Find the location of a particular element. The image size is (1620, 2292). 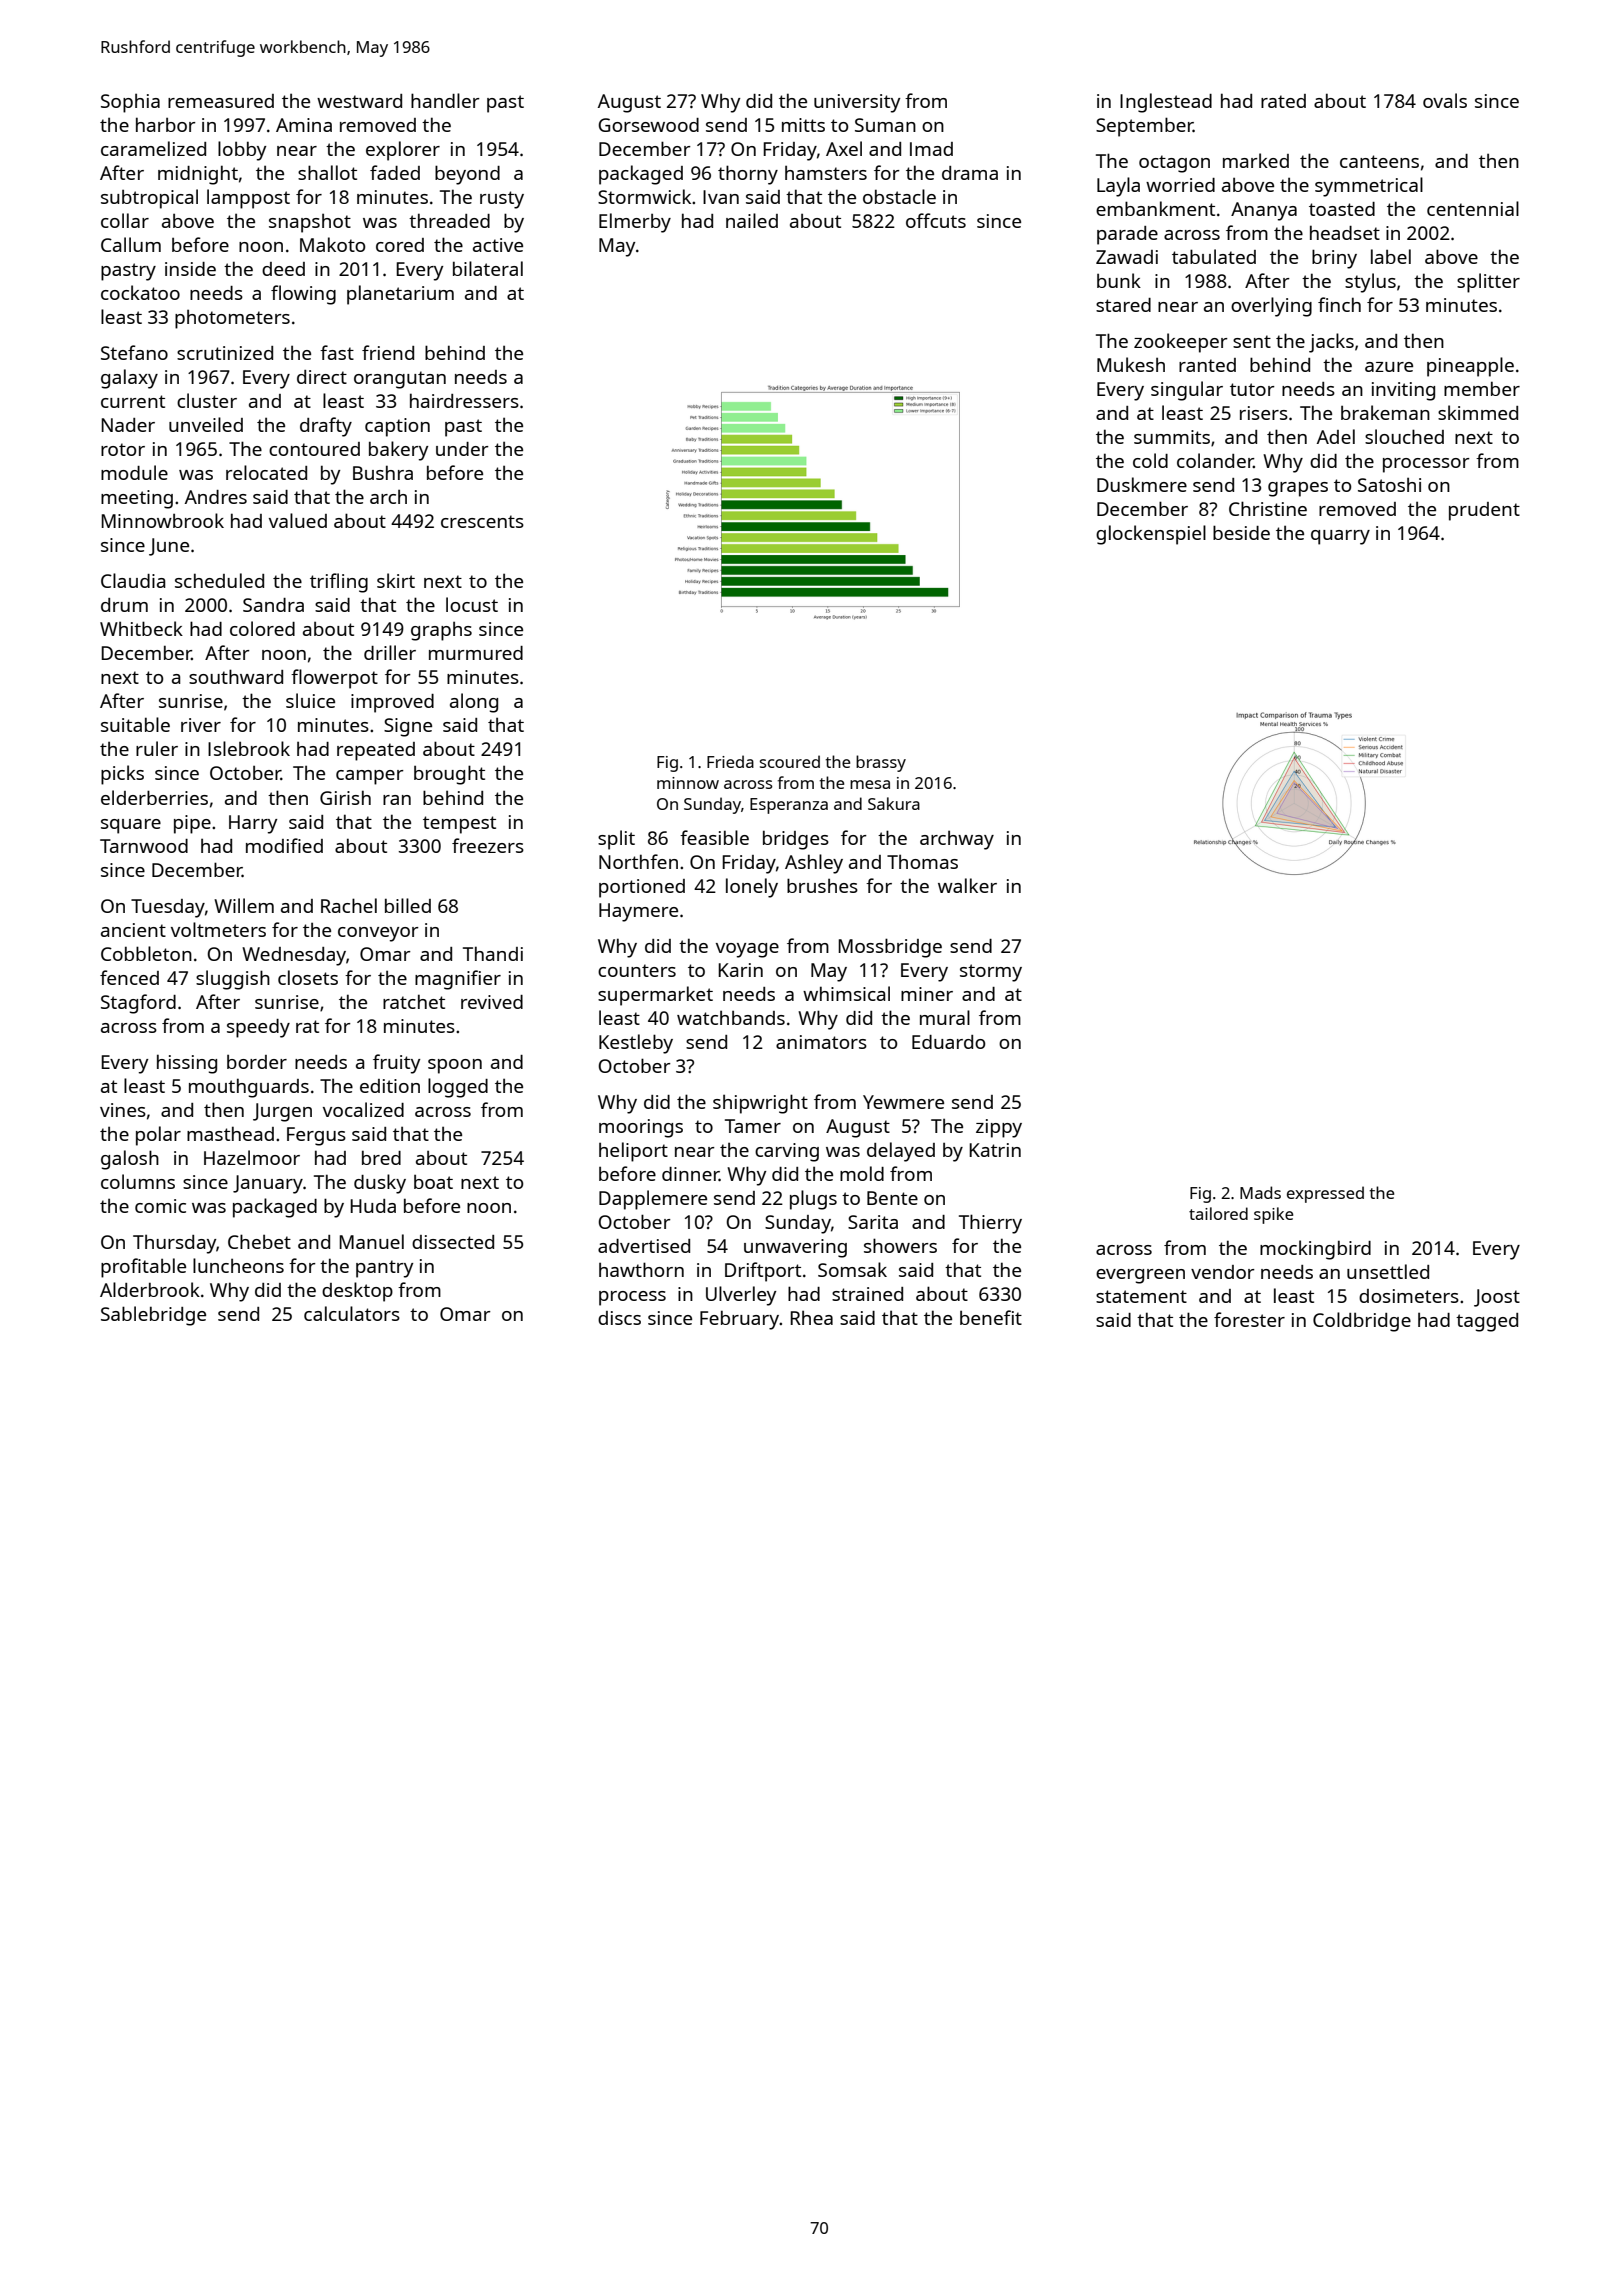

fast is located at coordinates (337, 352).
